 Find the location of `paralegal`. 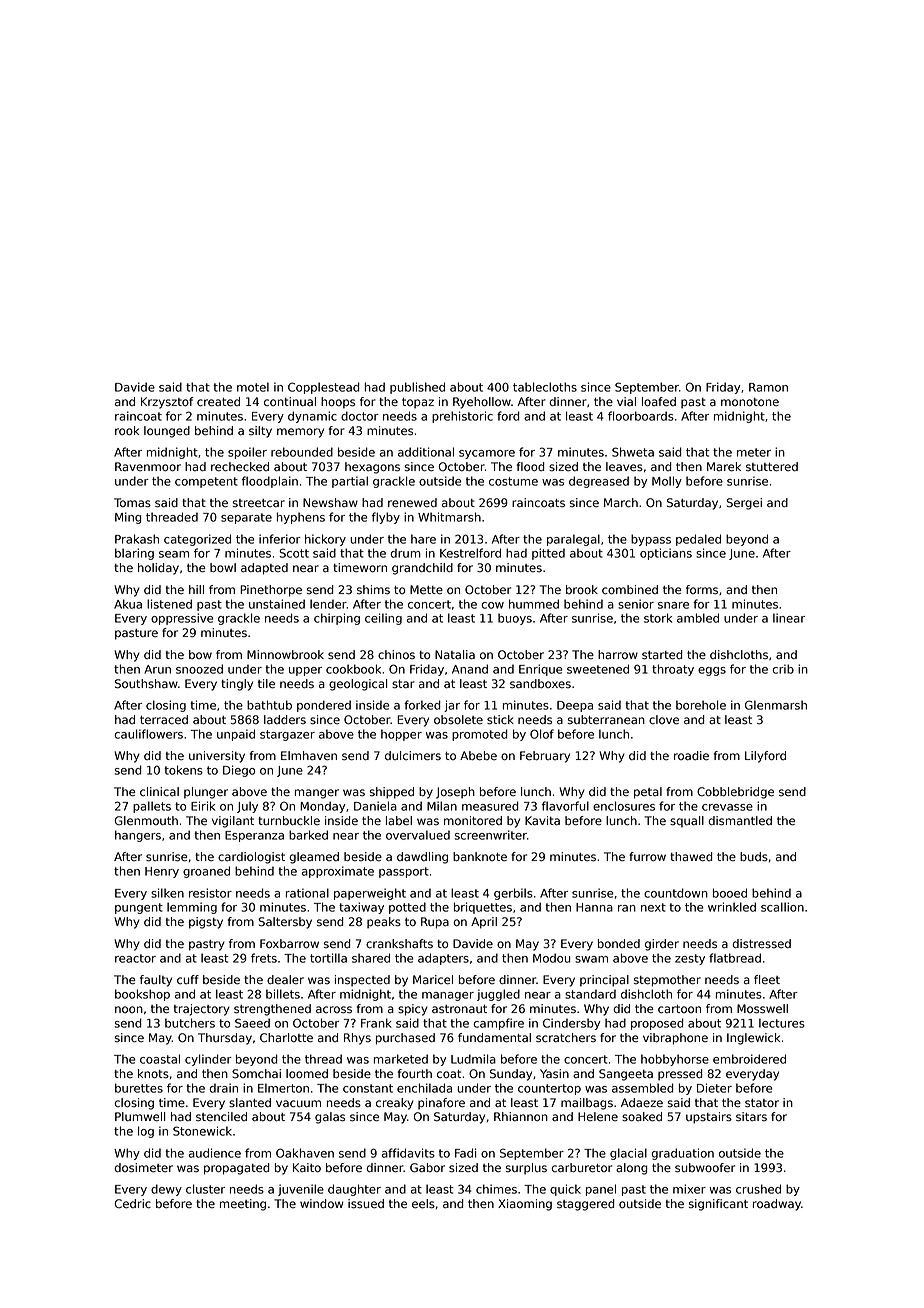

paralegal is located at coordinates (573, 540).
